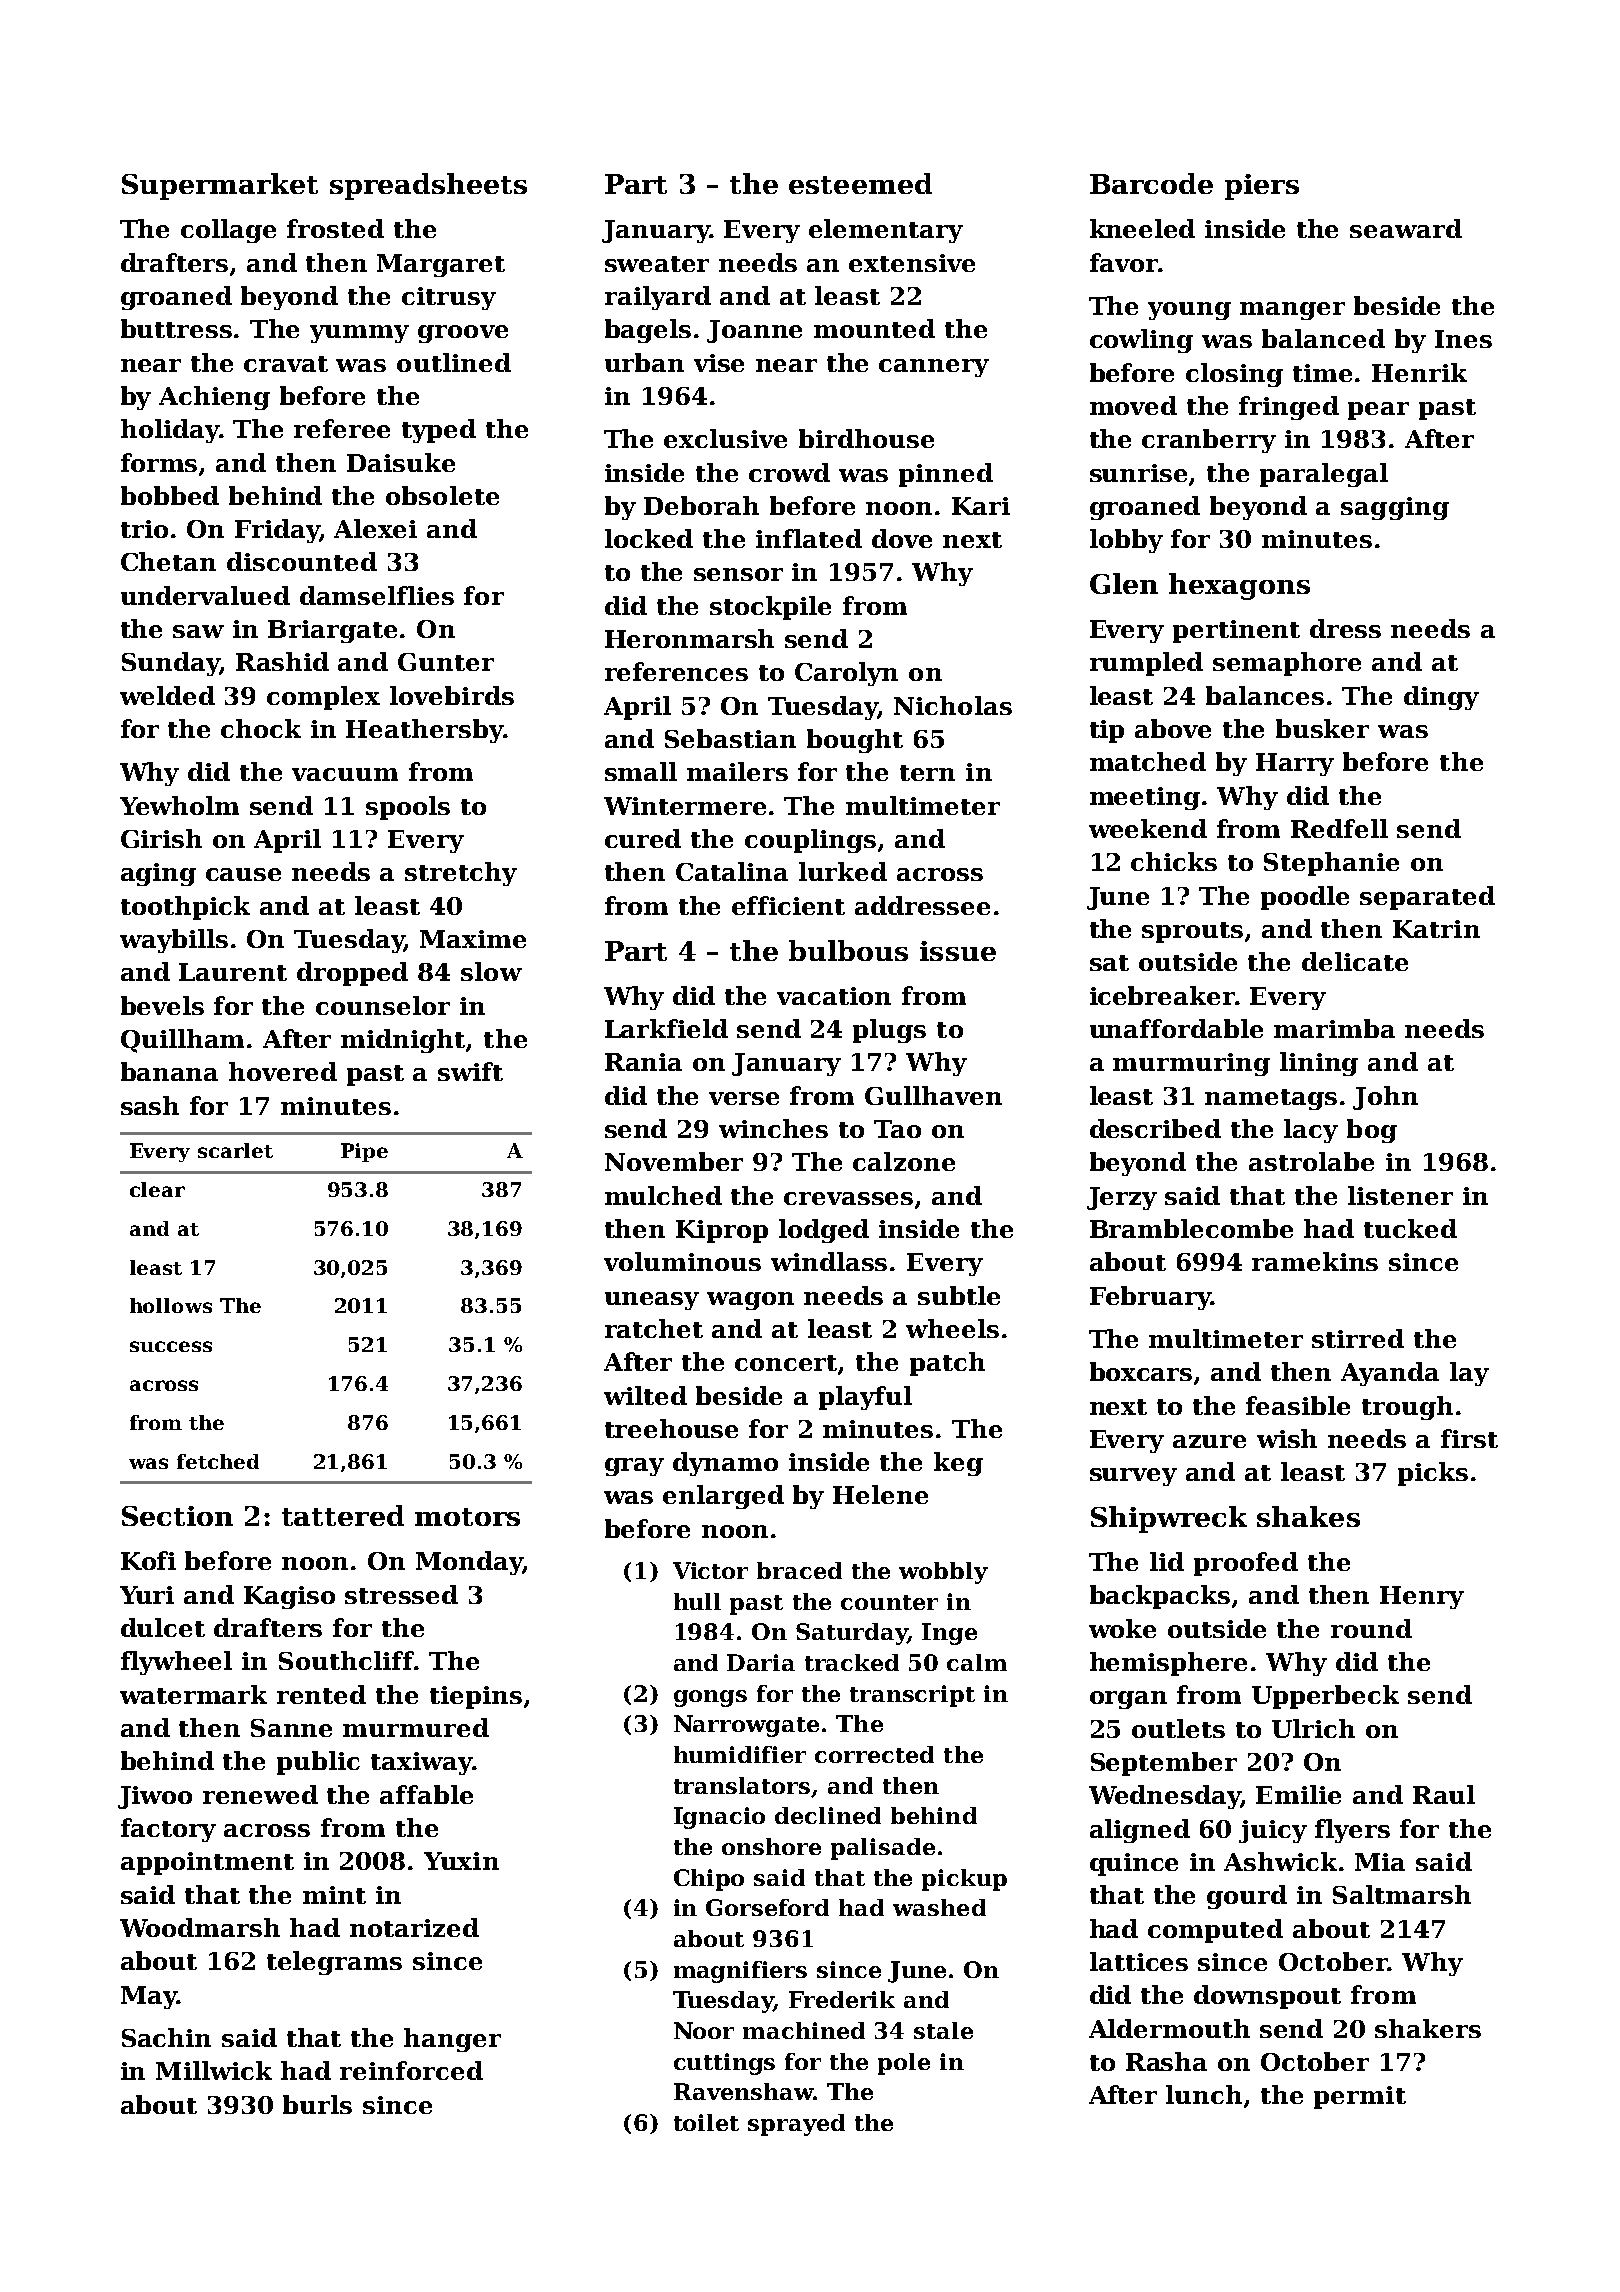 Image resolution: width=1620 pixels, height=2292 pixels. What do you see at coordinates (1150, 1298) in the screenshot?
I see `February` at bounding box center [1150, 1298].
